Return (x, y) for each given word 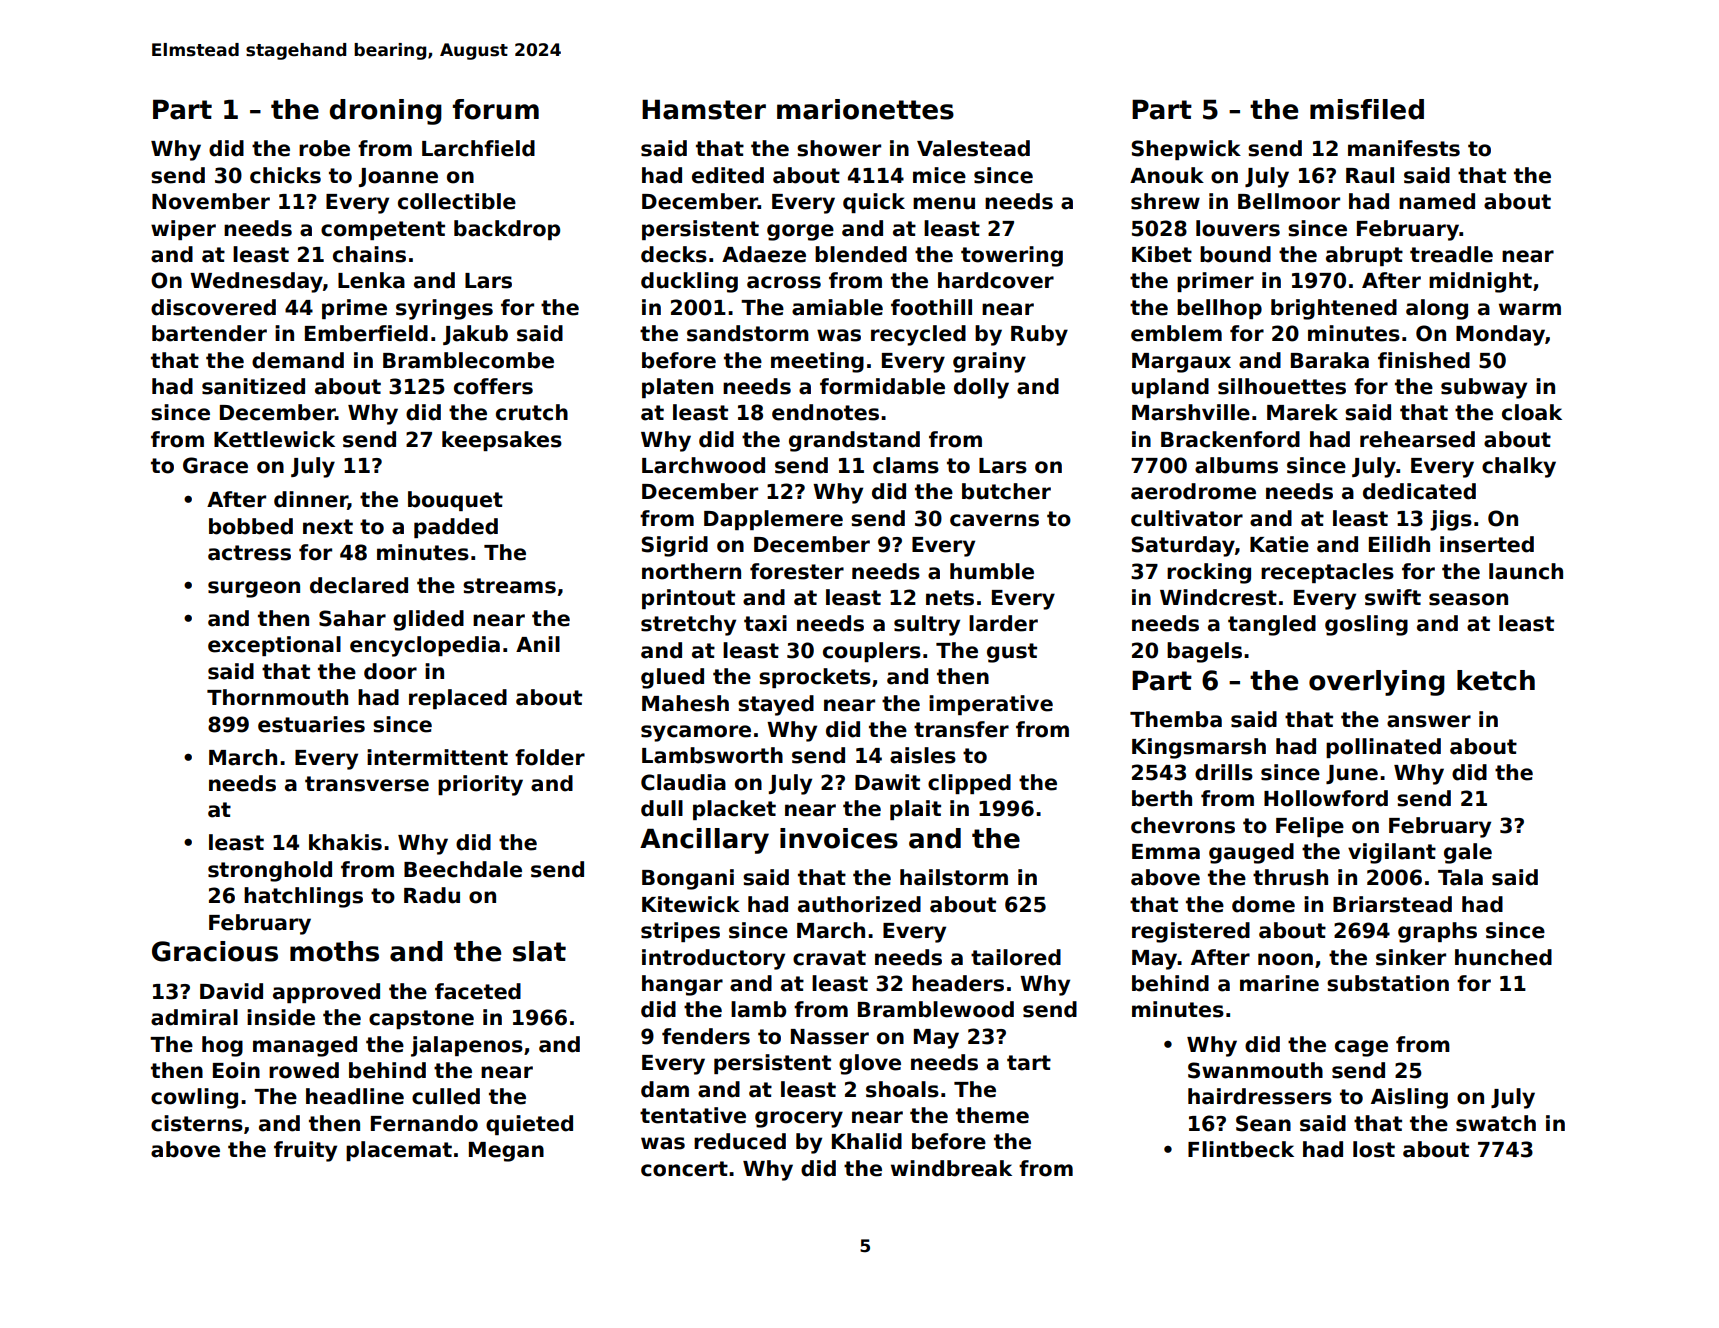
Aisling (1409, 1098)
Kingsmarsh (1199, 748)
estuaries (311, 724)
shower (839, 148)
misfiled (1367, 109)
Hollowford (1326, 798)
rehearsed (1417, 439)
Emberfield (366, 333)
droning (386, 112)
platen (677, 388)
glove (870, 1064)
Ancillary (704, 841)
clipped (969, 784)
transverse (367, 784)
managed (305, 1046)
